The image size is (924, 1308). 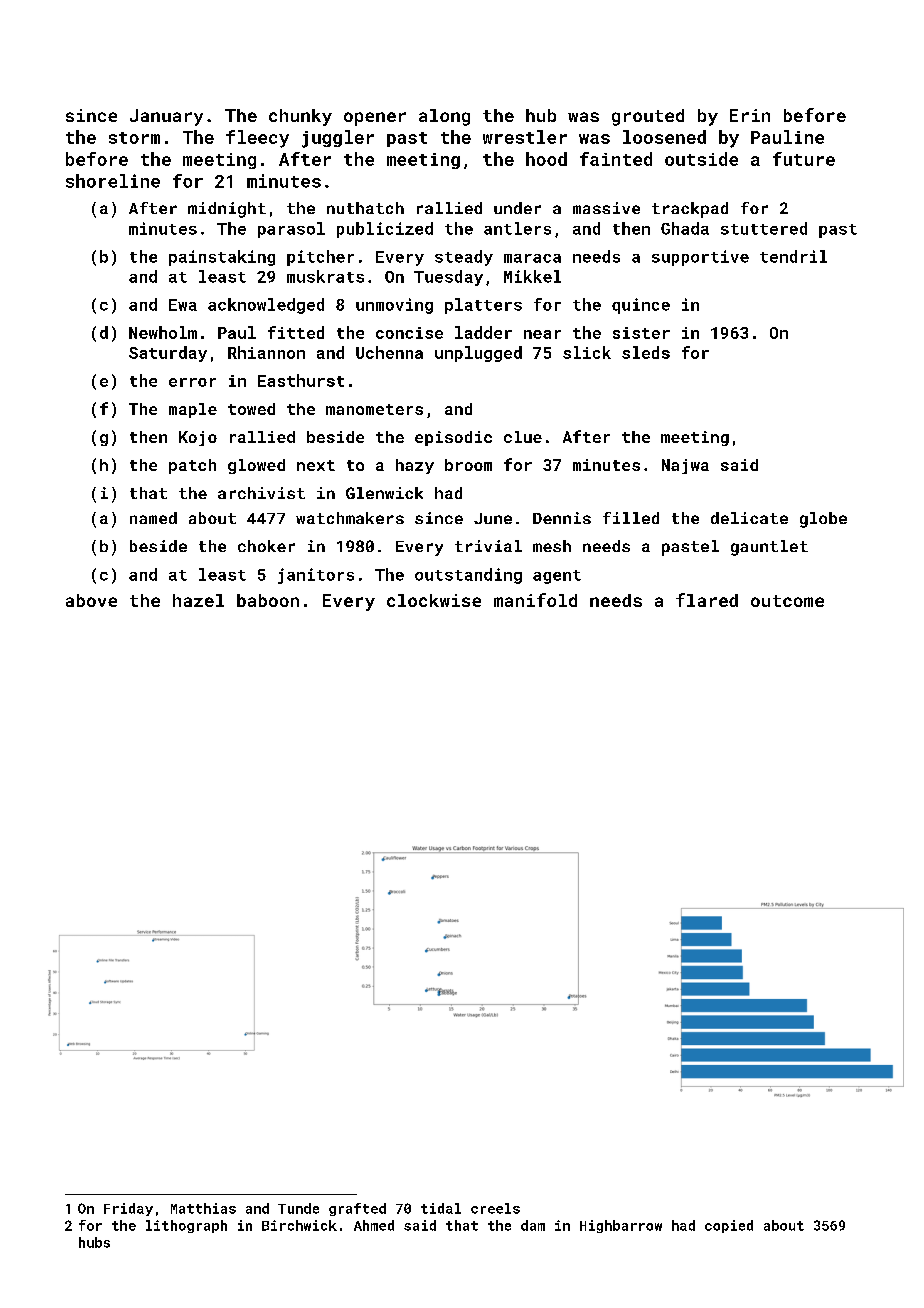 What do you see at coordinates (700, 258) in the page?
I see `supportive` at bounding box center [700, 258].
